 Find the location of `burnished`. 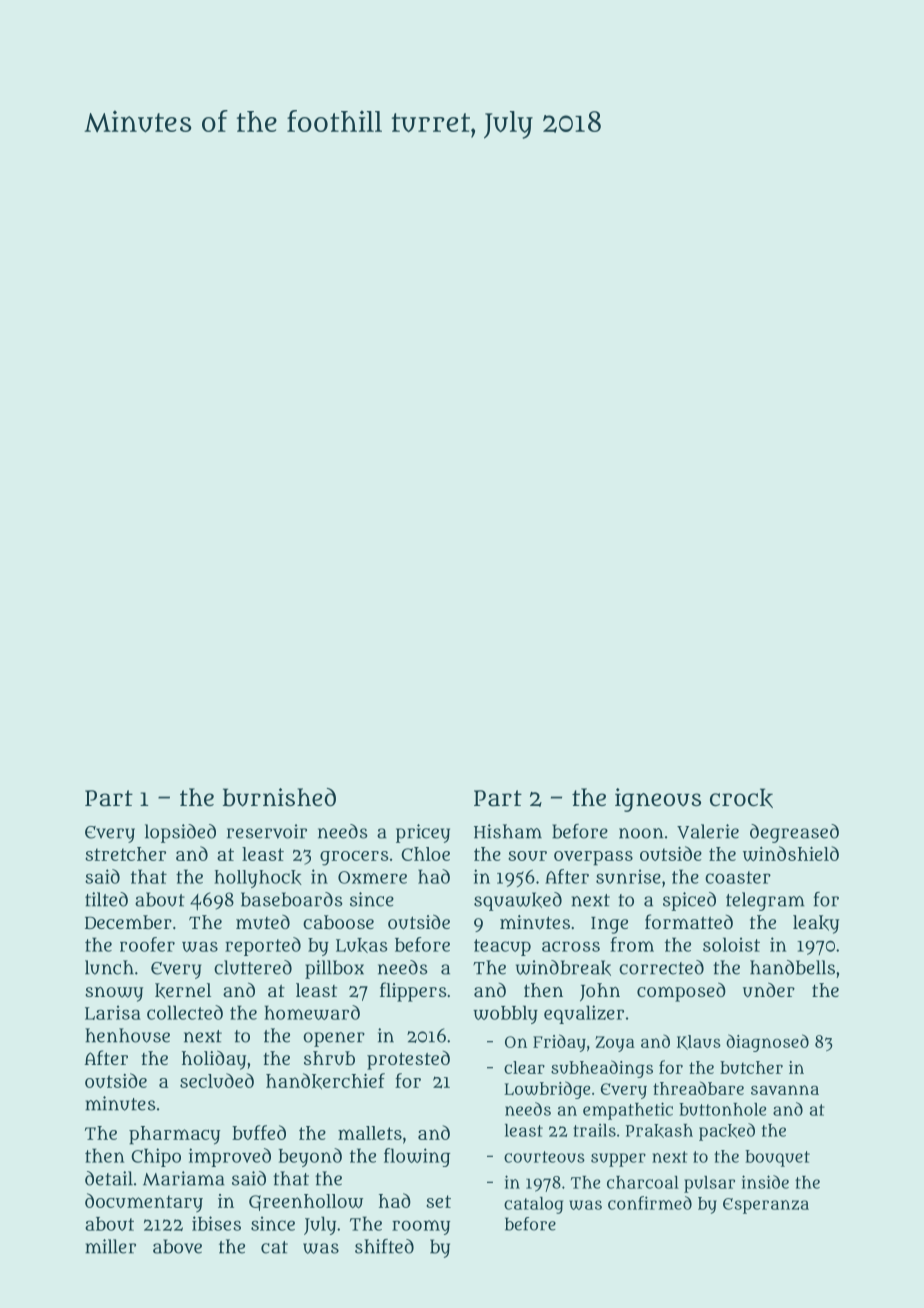

burnished is located at coordinates (279, 797).
